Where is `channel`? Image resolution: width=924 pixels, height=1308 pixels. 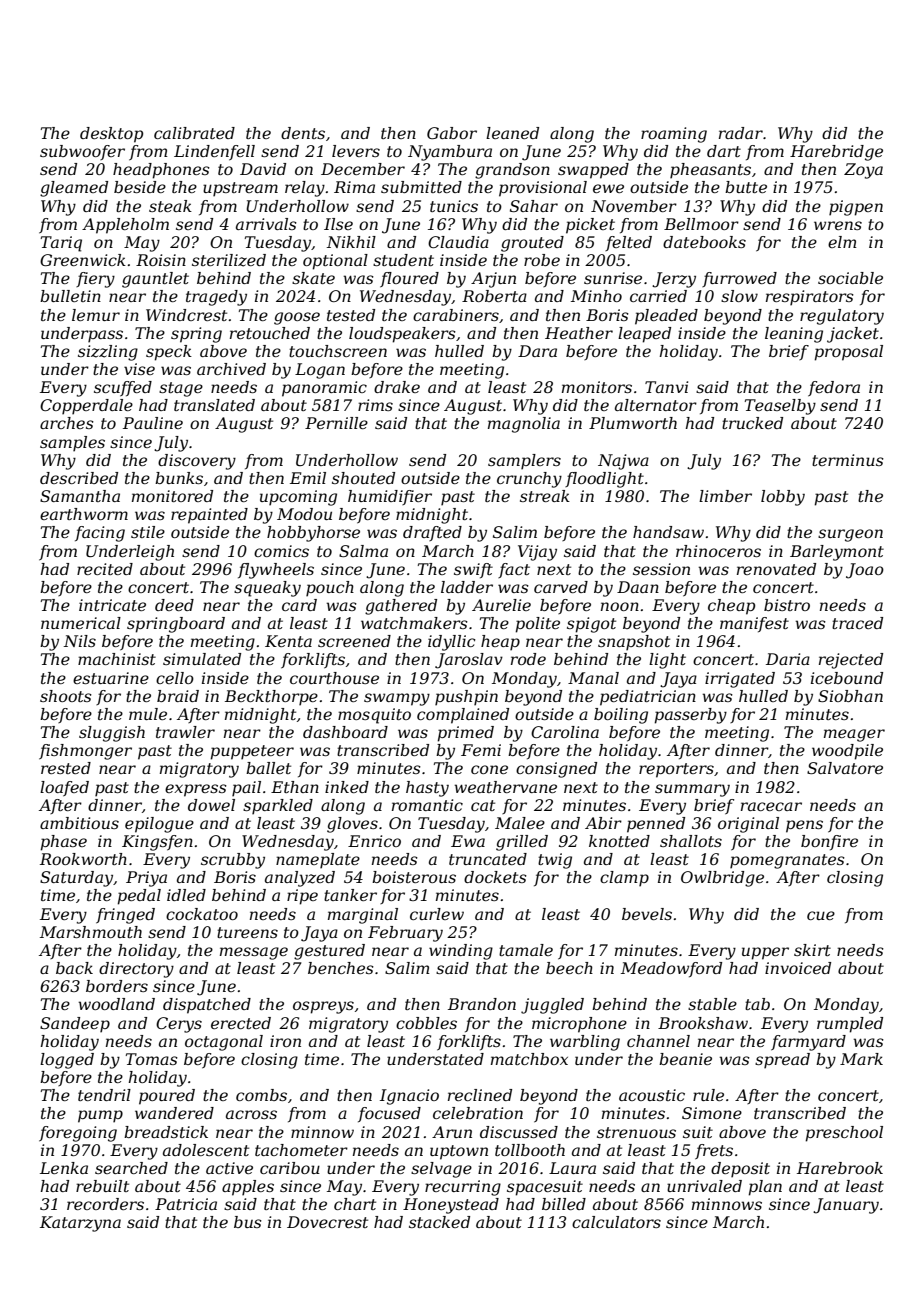
channel is located at coordinates (658, 1041).
